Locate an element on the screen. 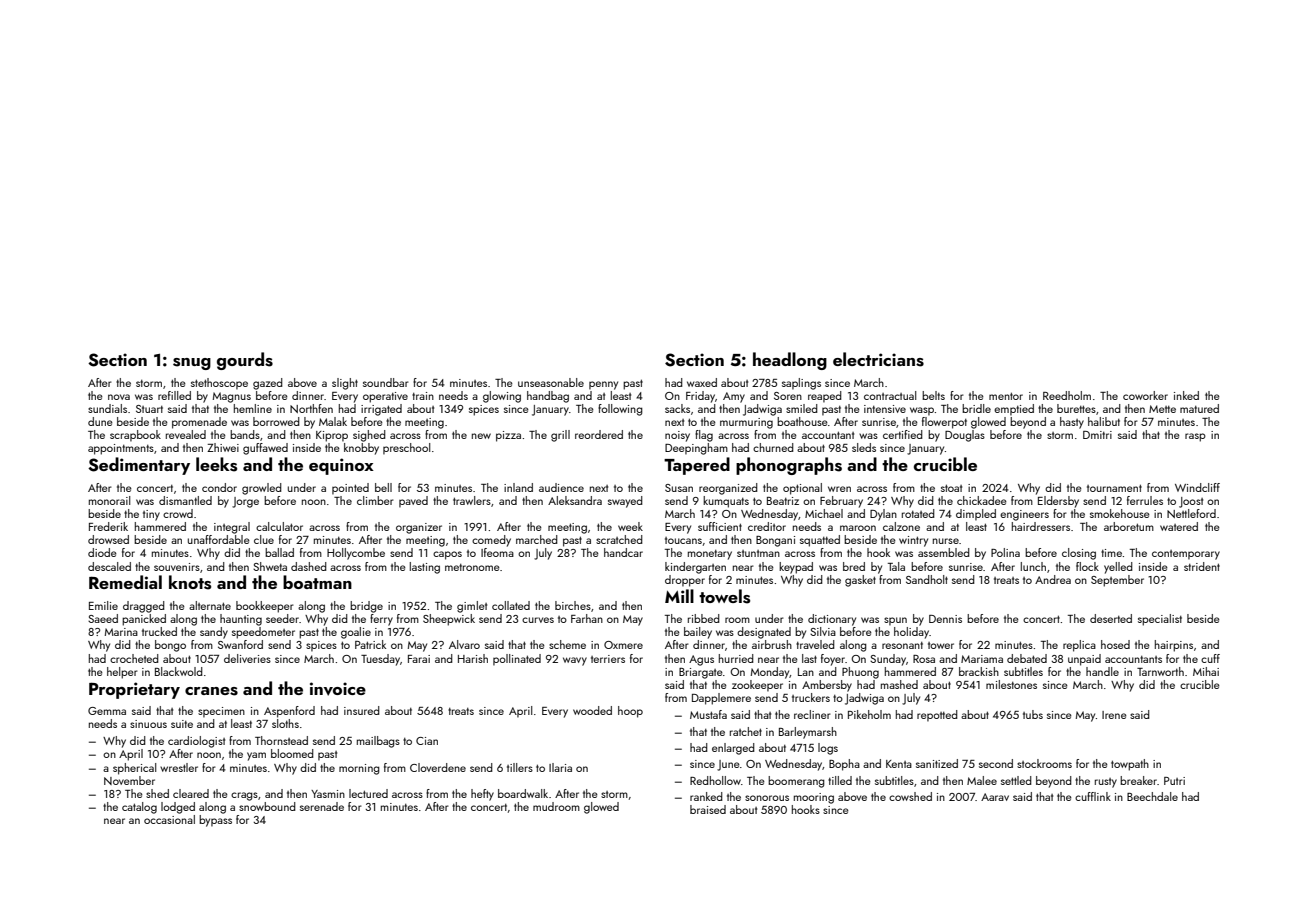 The image size is (1308, 924). sonorous is located at coordinates (767, 798).
